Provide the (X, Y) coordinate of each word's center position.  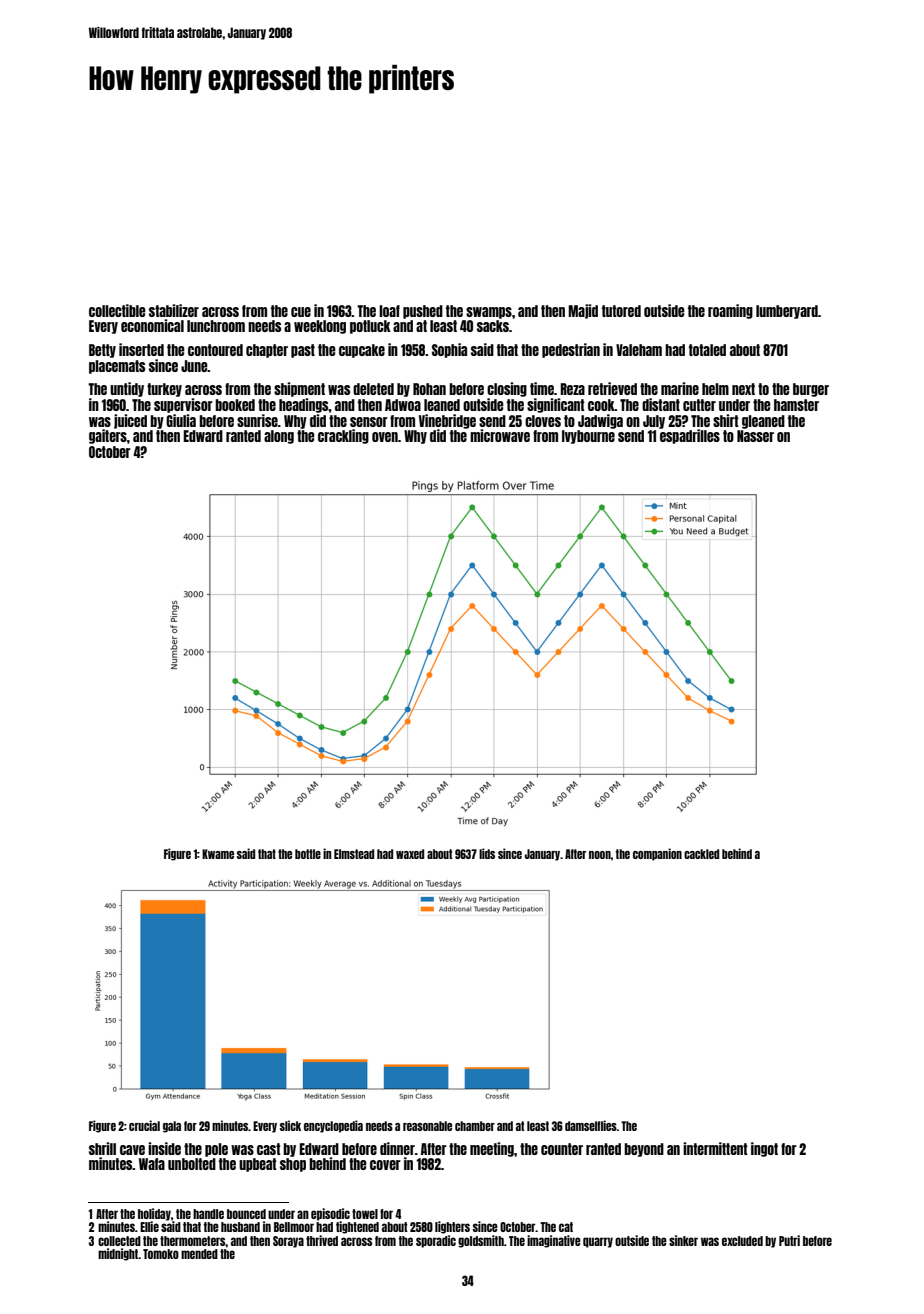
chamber (475, 1126)
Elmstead (354, 854)
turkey (164, 390)
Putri (789, 1240)
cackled (701, 854)
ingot (764, 1149)
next (743, 389)
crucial (144, 1125)
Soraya (288, 1242)
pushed (423, 312)
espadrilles (690, 436)
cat (566, 1227)
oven (385, 437)
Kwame (218, 854)
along (279, 437)
